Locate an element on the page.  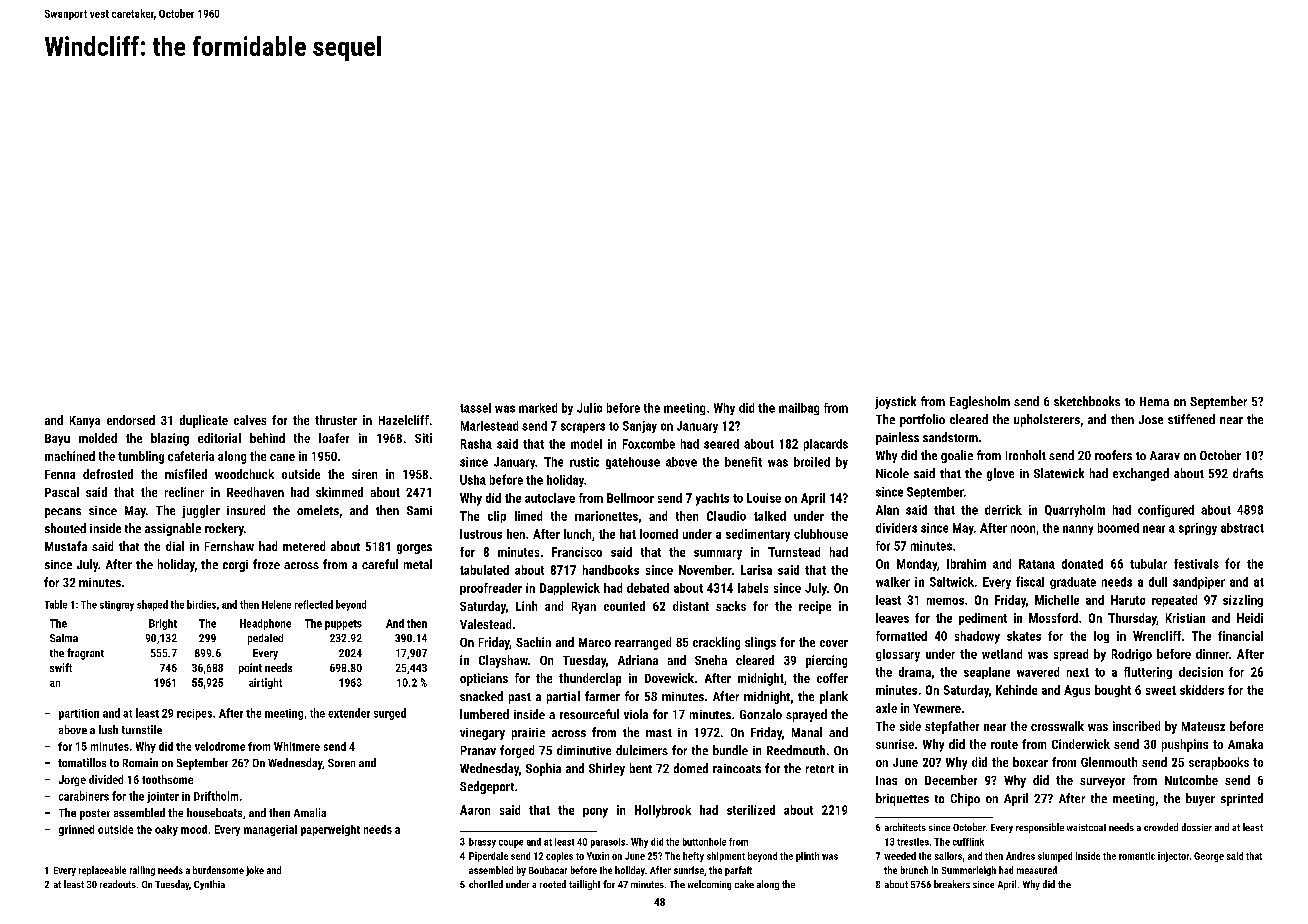
Slatewick is located at coordinates (1059, 473).
